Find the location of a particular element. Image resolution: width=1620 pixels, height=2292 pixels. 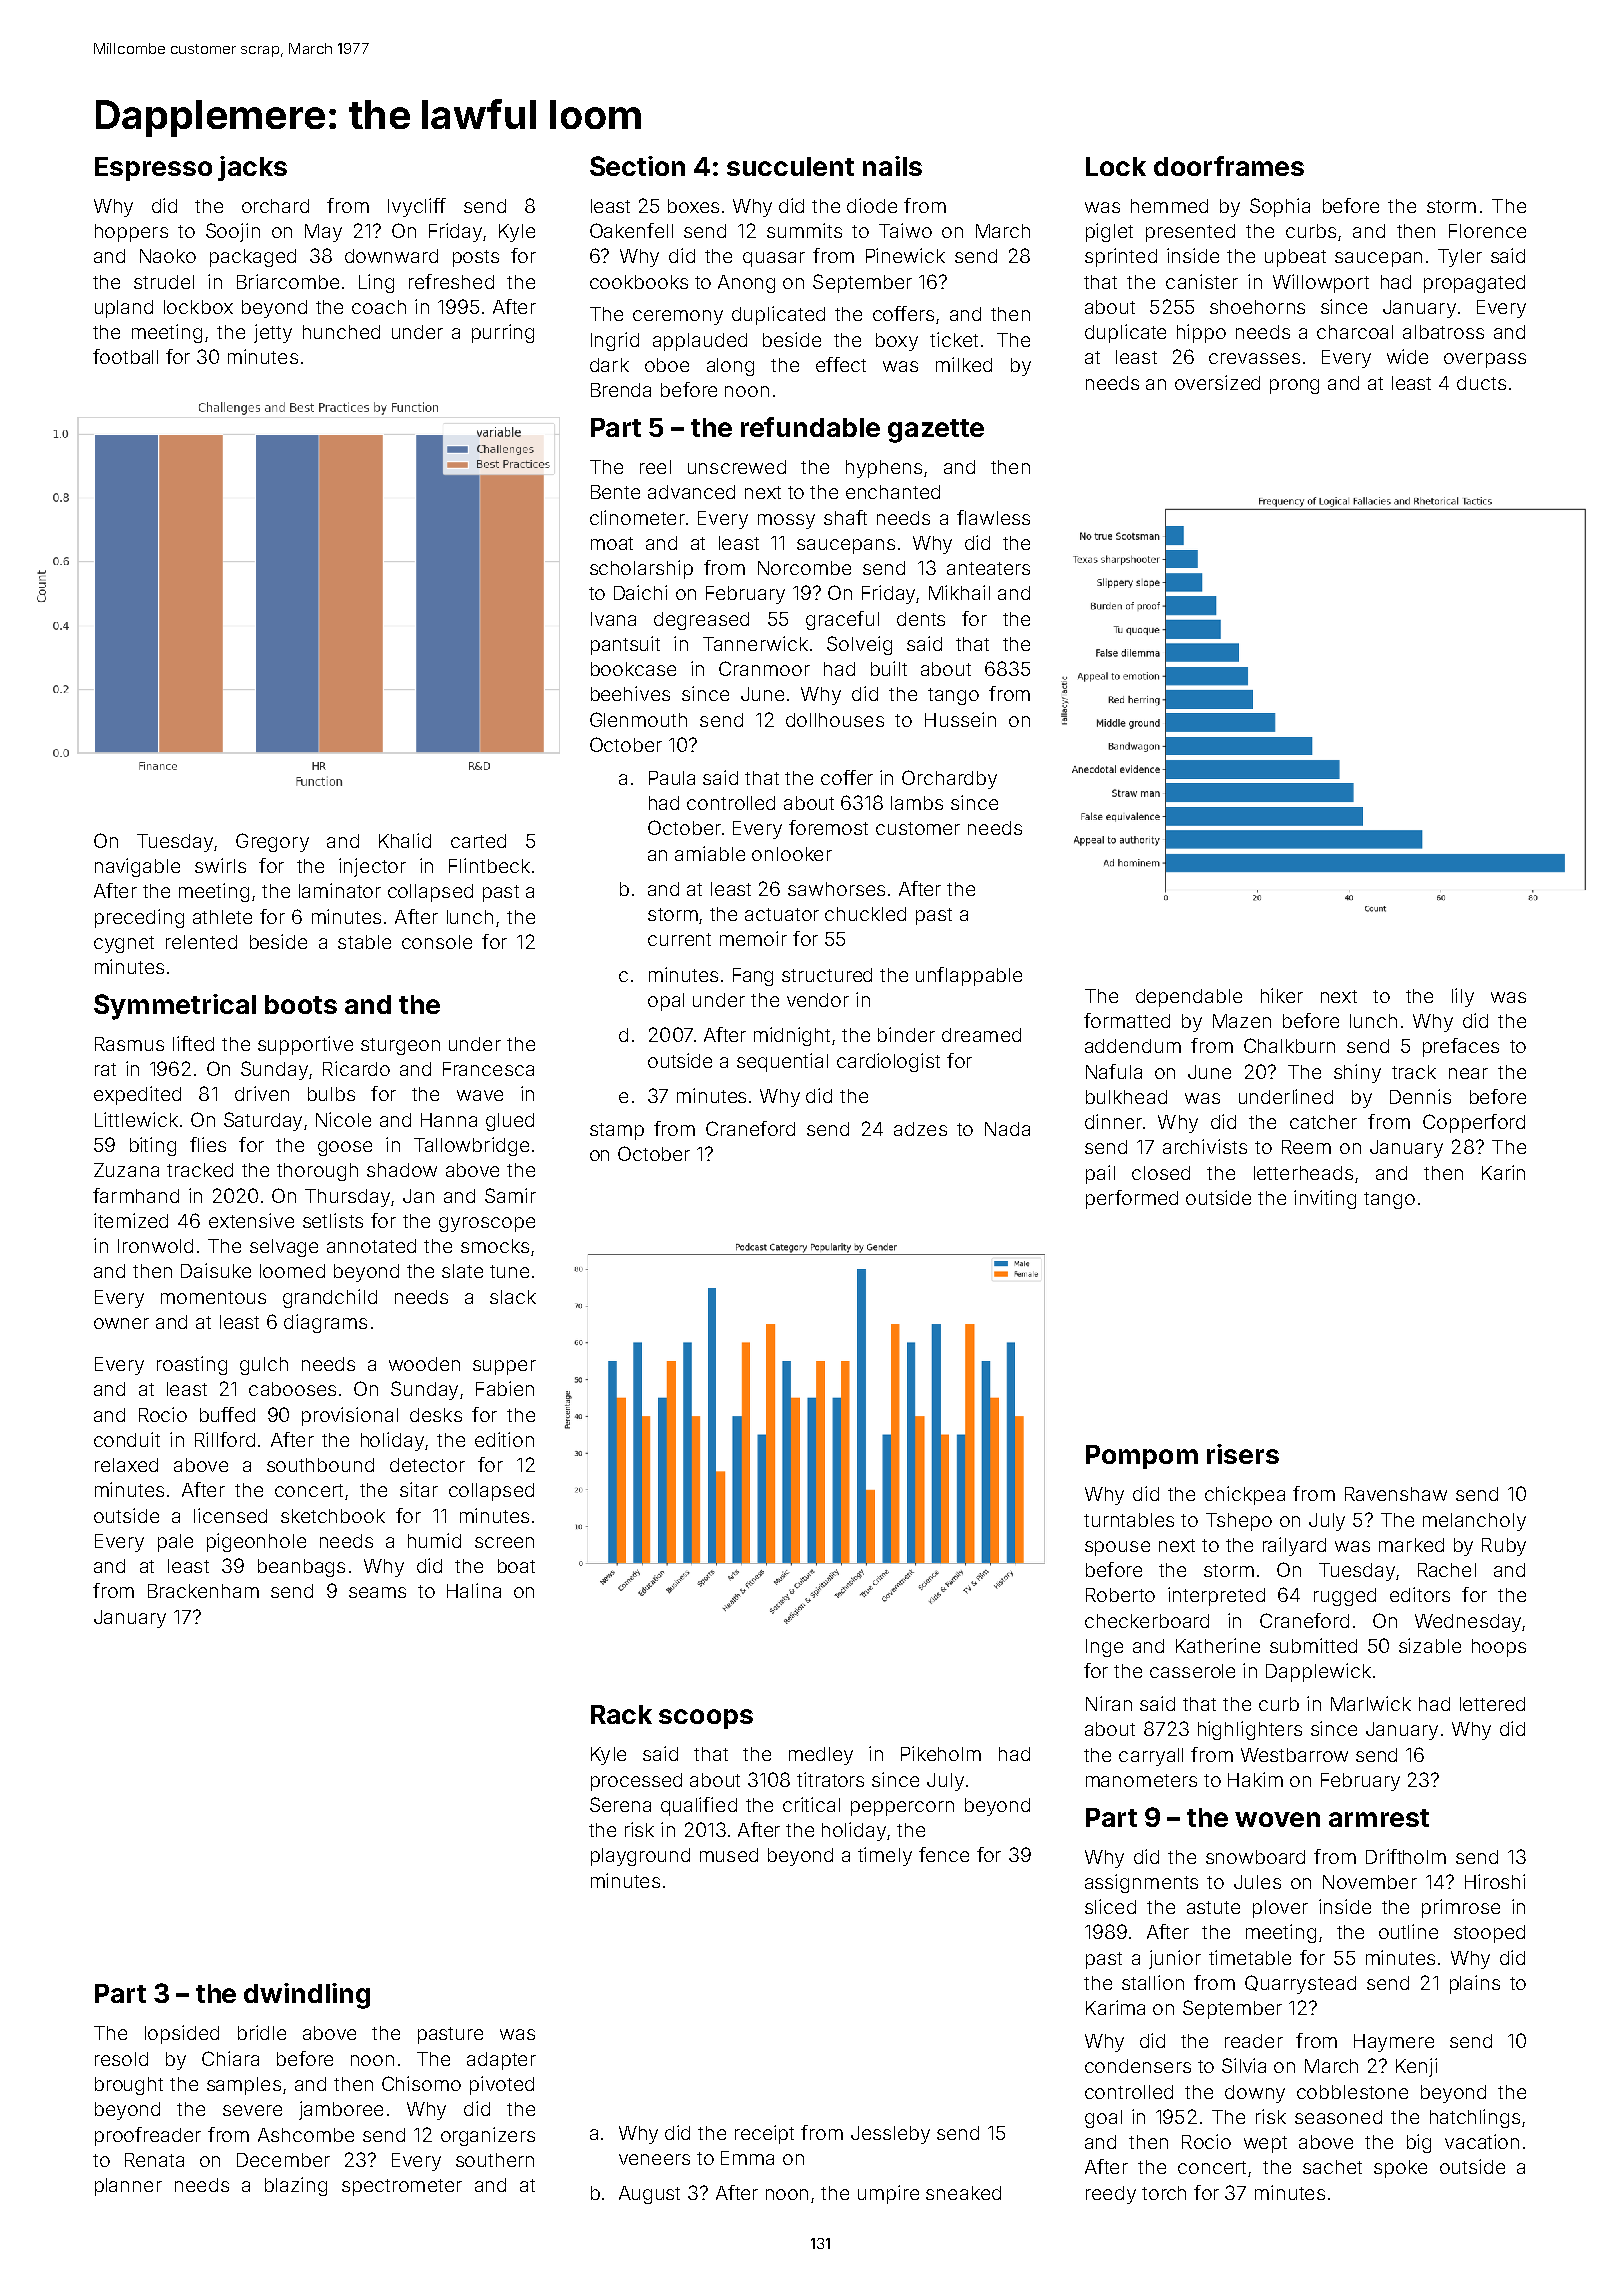

navigable is located at coordinates (137, 867).
